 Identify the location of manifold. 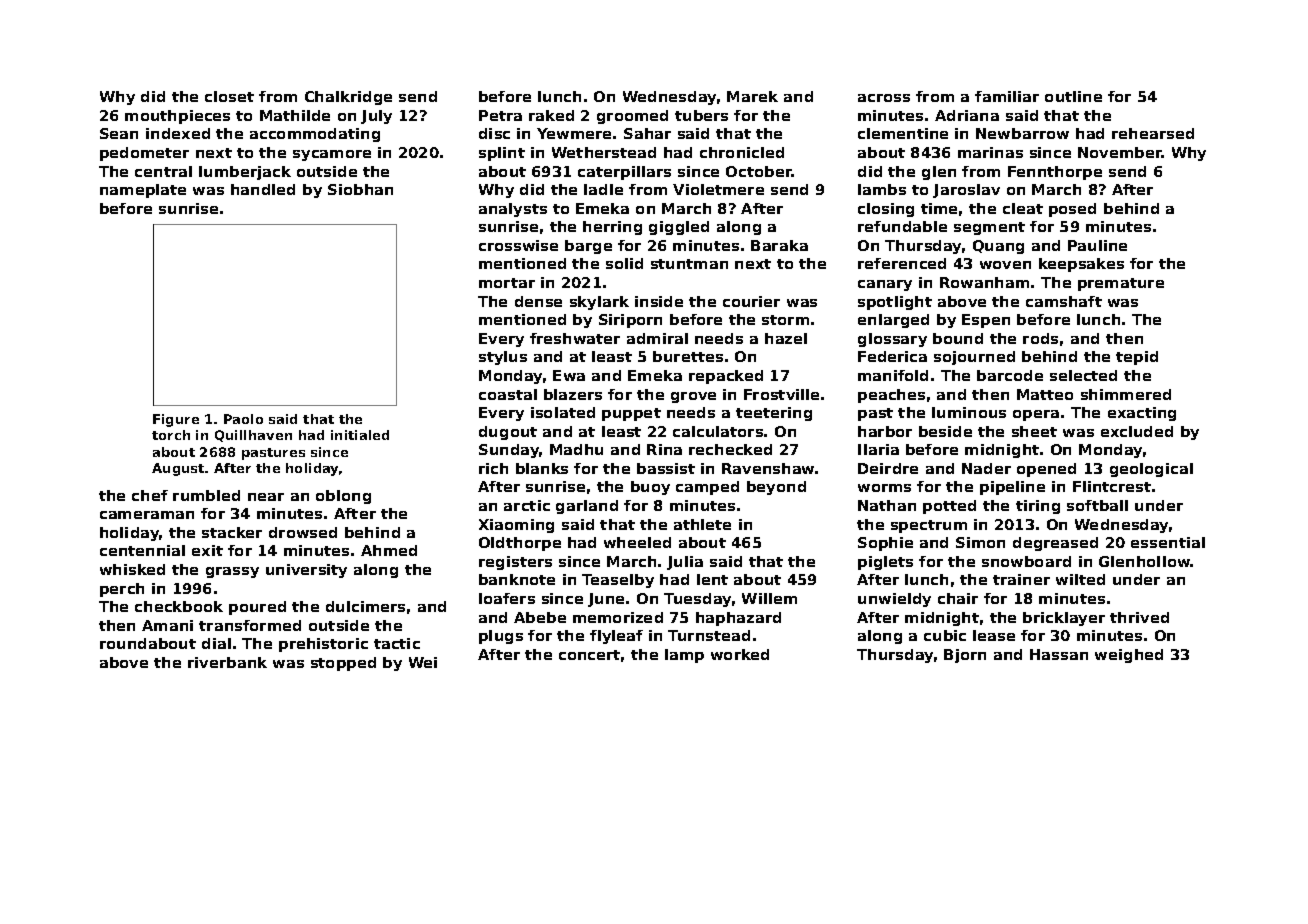
(893, 375).
